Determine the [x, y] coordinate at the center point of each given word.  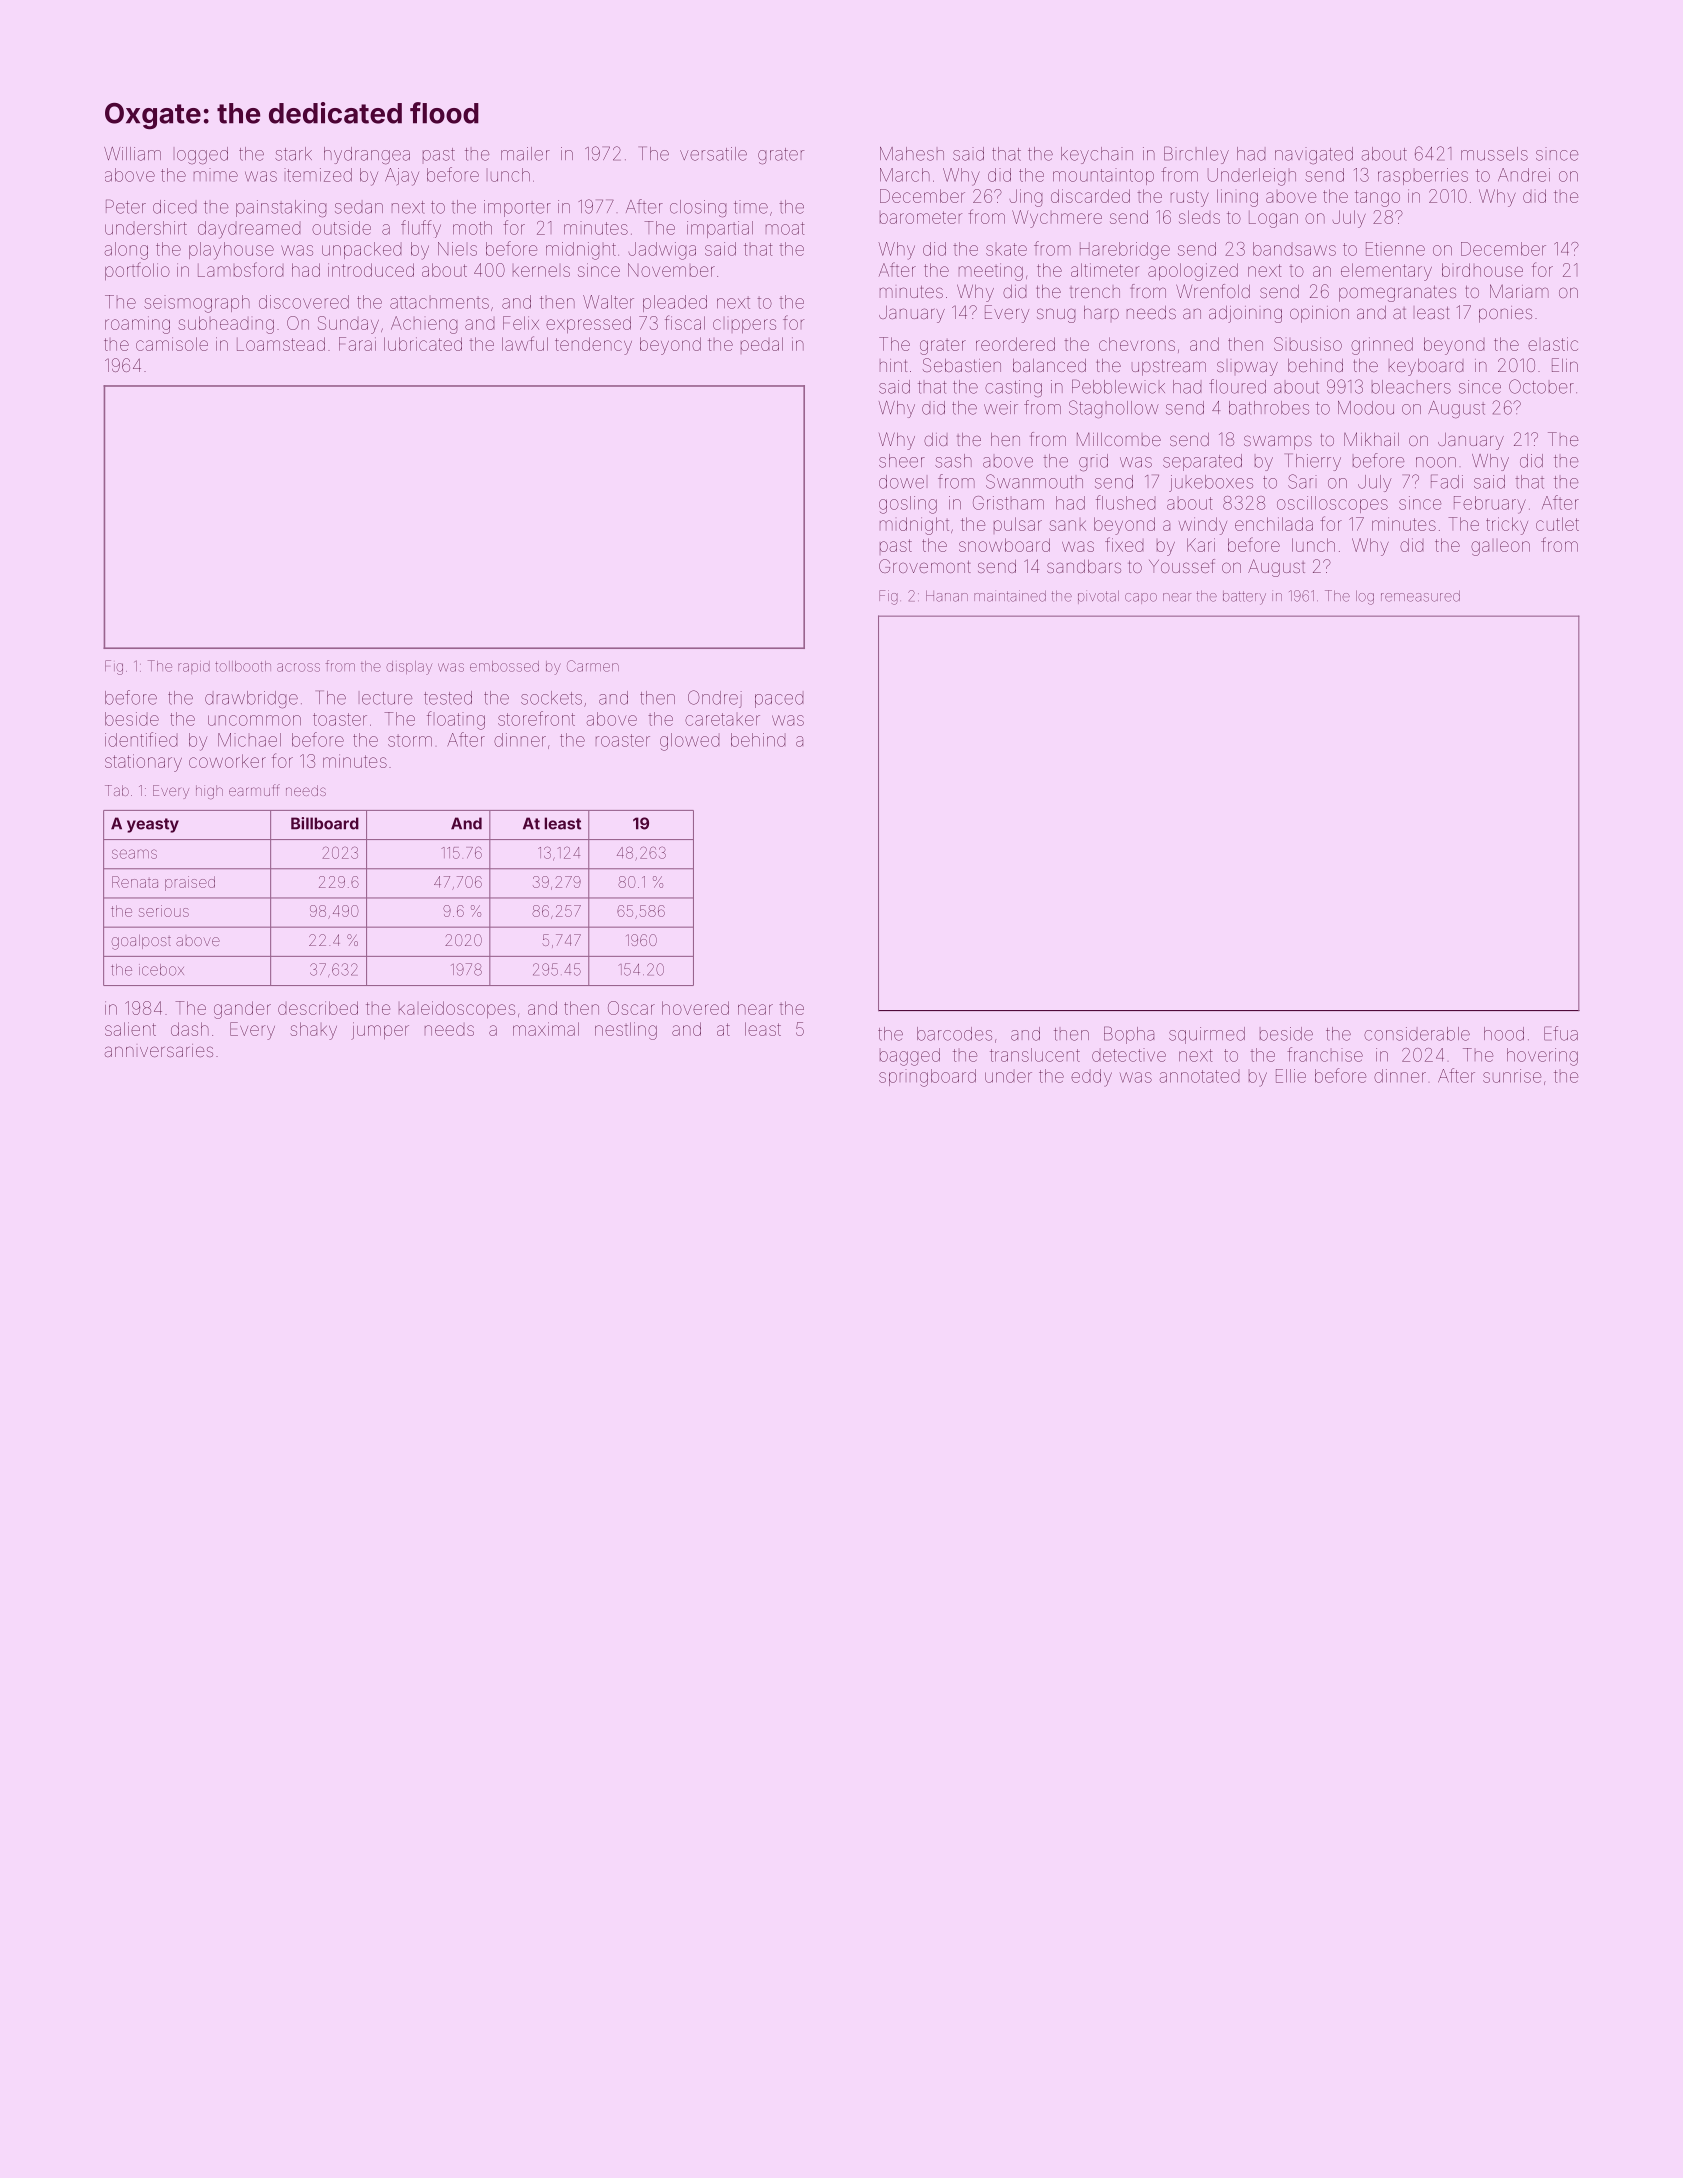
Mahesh [912, 154]
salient [130, 1029]
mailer [525, 154]
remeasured [1420, 596]
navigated [1314, 155]
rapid [194, 667]
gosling [908, 505]
